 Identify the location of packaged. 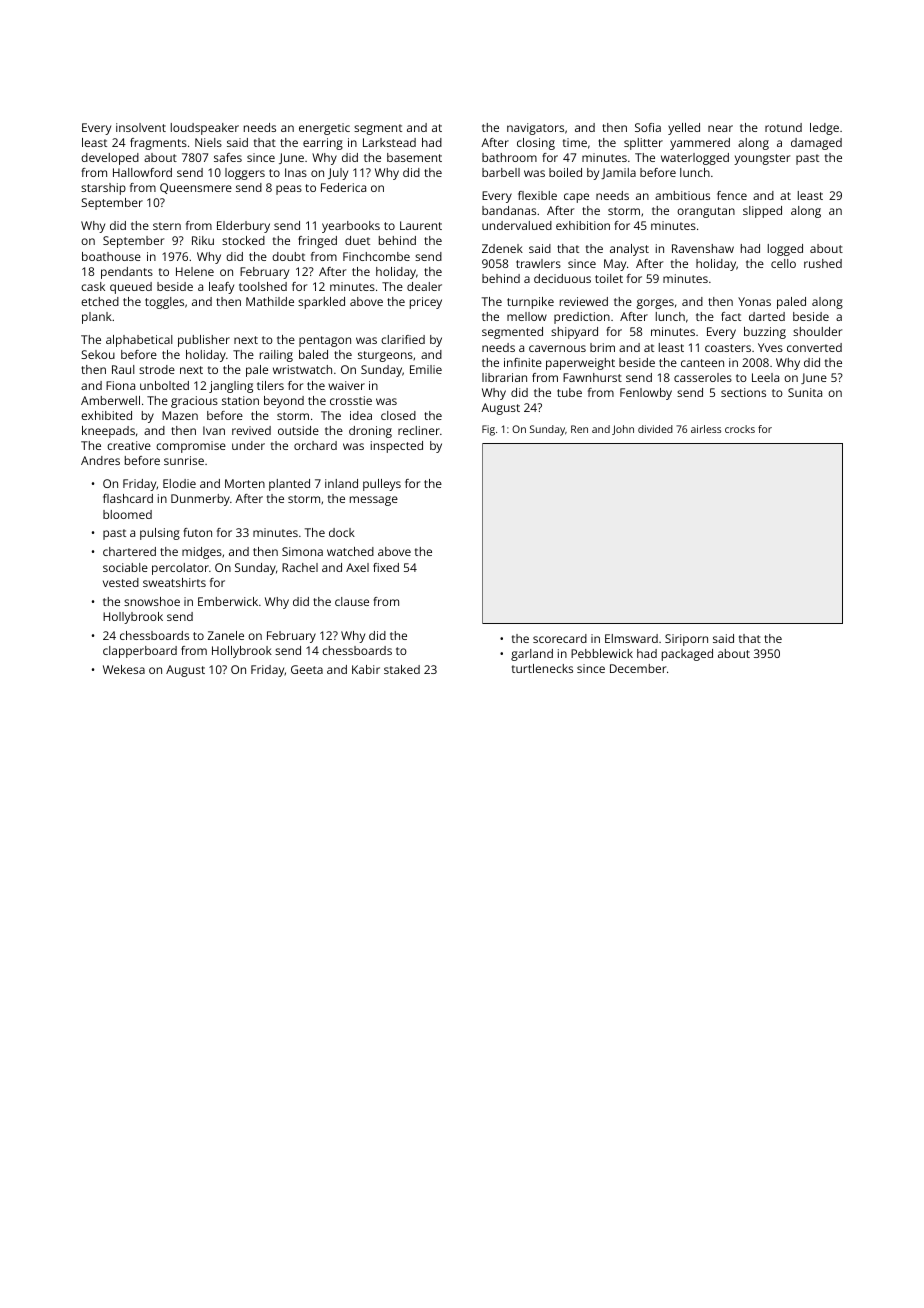
(687, 655).
